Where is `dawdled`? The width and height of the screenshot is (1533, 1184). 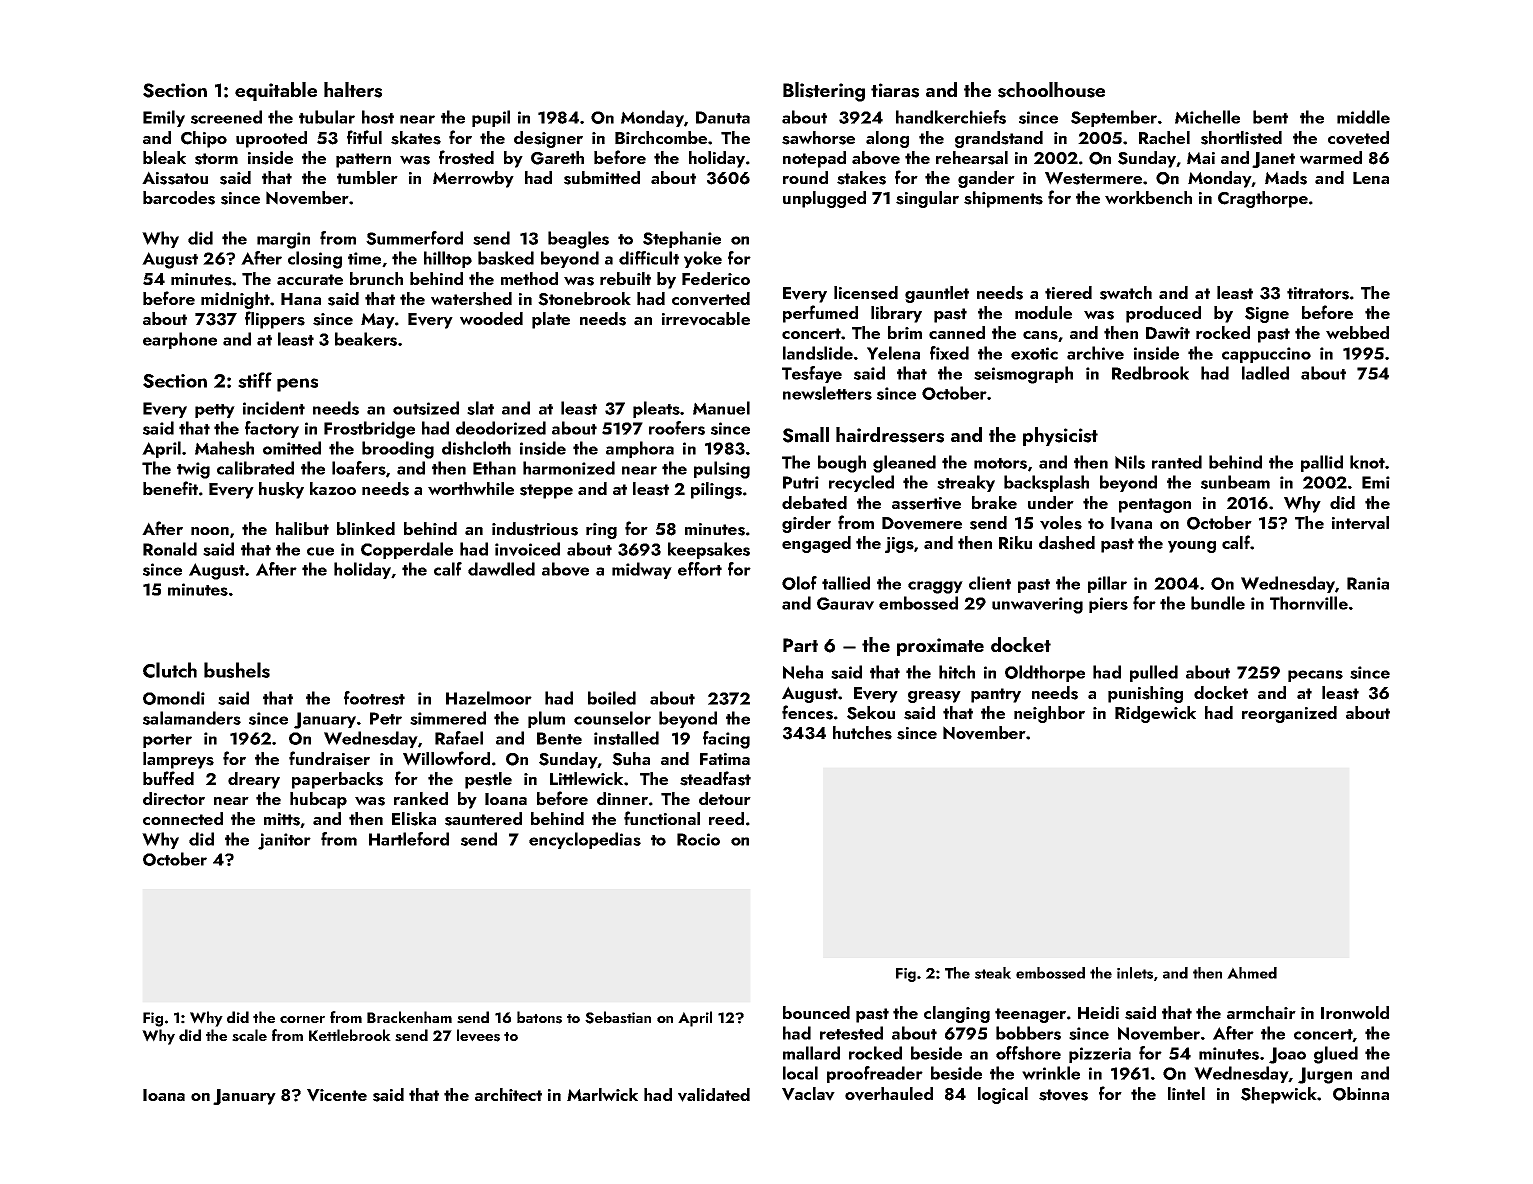
dawdled is located at coordinates (501, 569).
